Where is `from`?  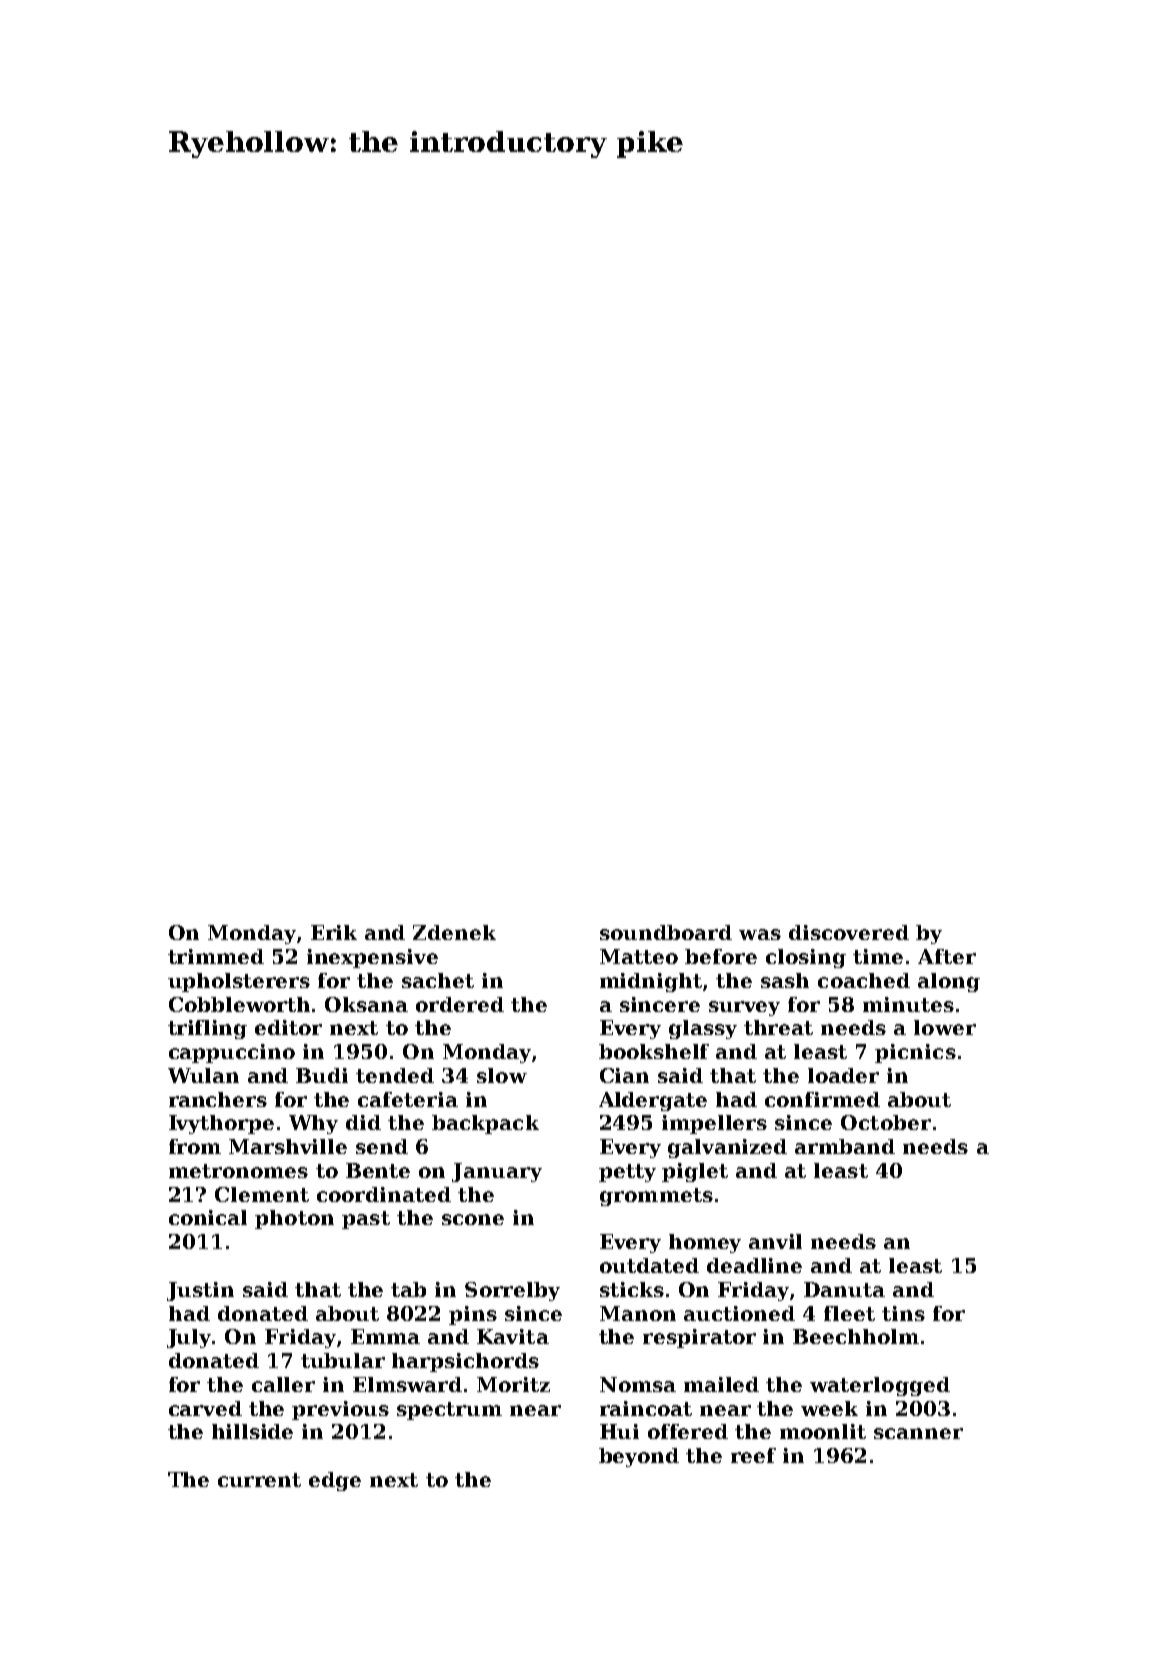 from is located at coordinates (195, 1146).
